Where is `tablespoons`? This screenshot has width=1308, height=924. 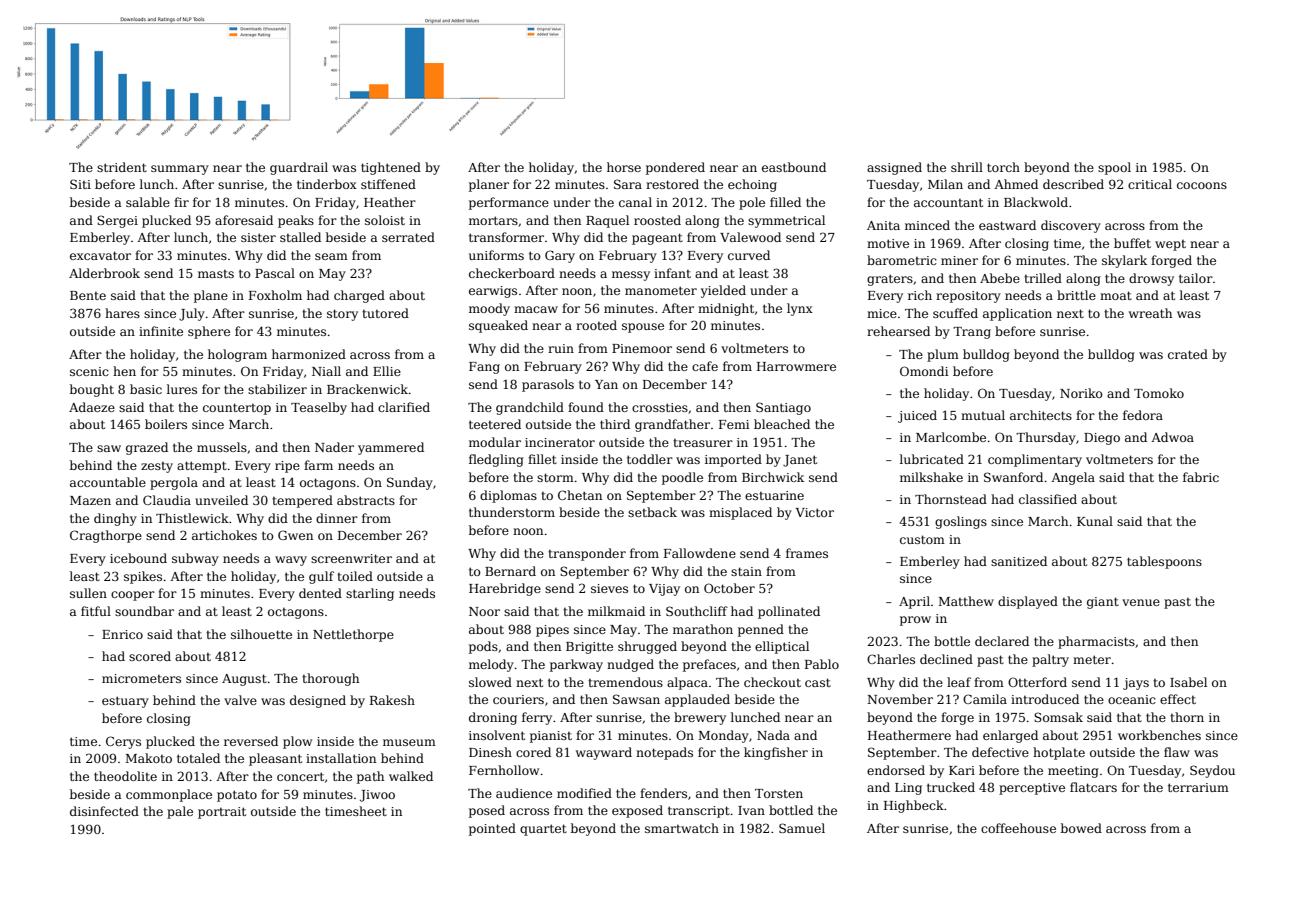 tablespoons is located at coordinates (1164, 562).
